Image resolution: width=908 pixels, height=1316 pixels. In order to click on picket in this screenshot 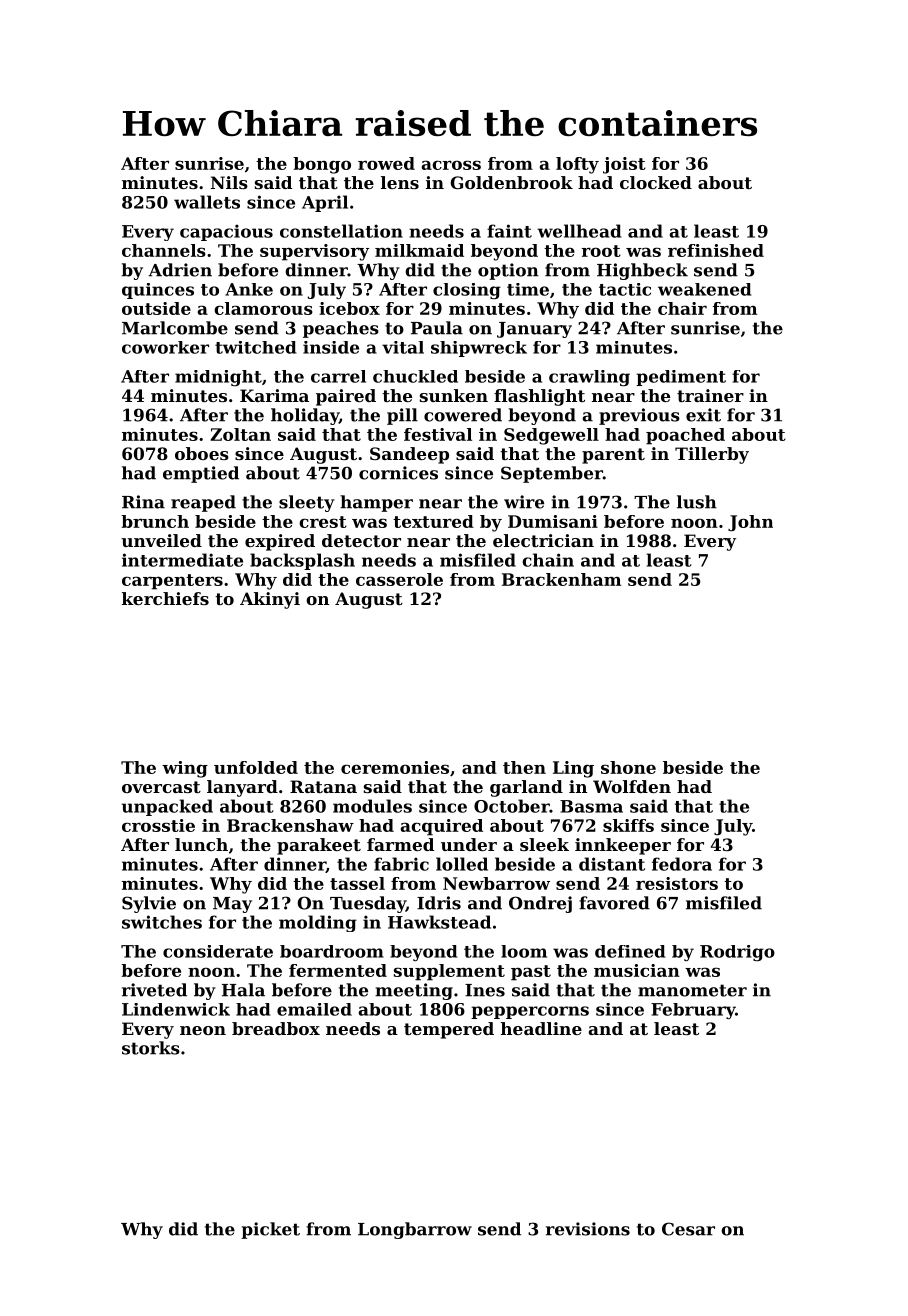, I will do `click(270, 1230)`.
